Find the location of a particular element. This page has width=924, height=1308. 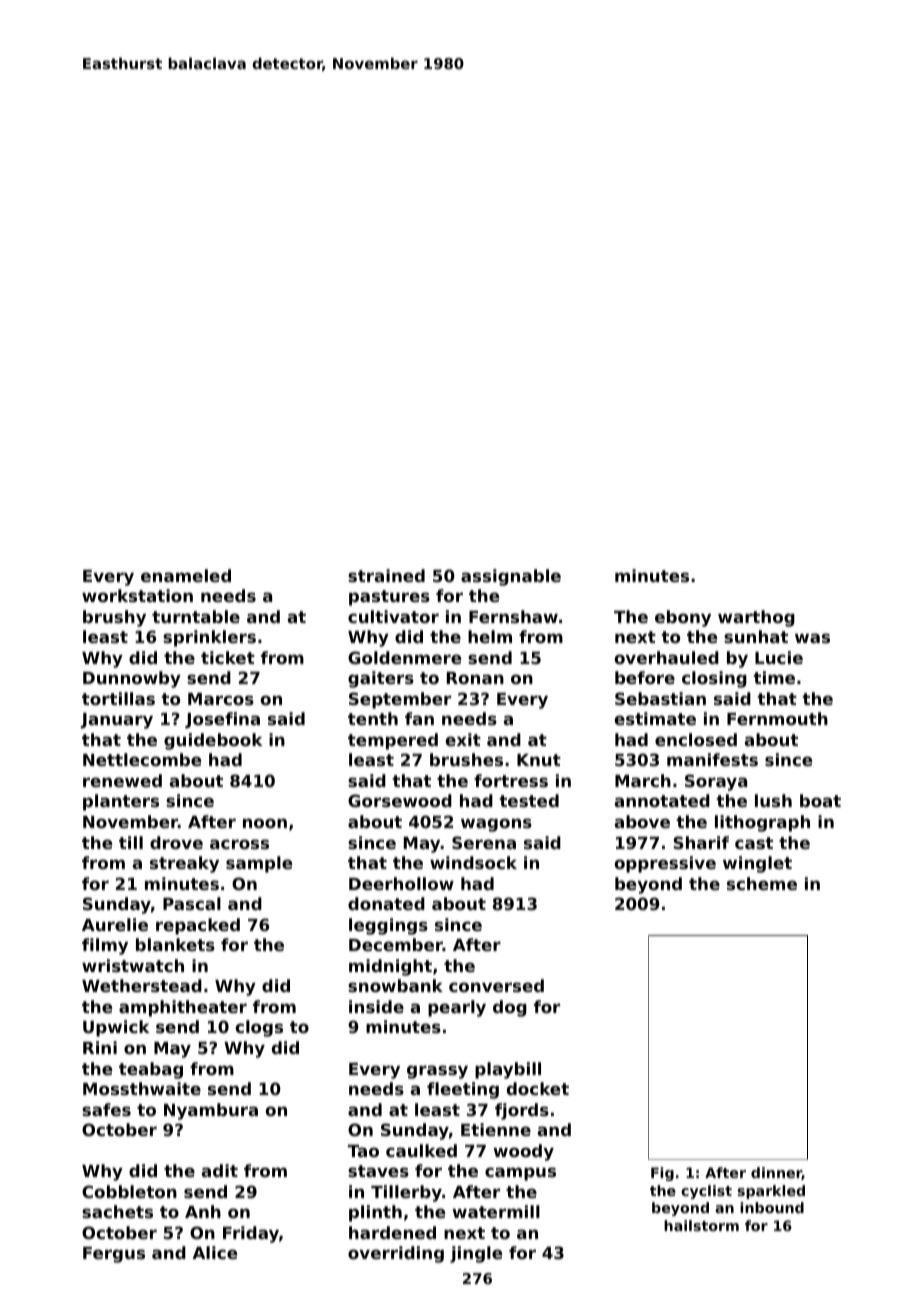

gaiters is located at coordinates (381, 679).
